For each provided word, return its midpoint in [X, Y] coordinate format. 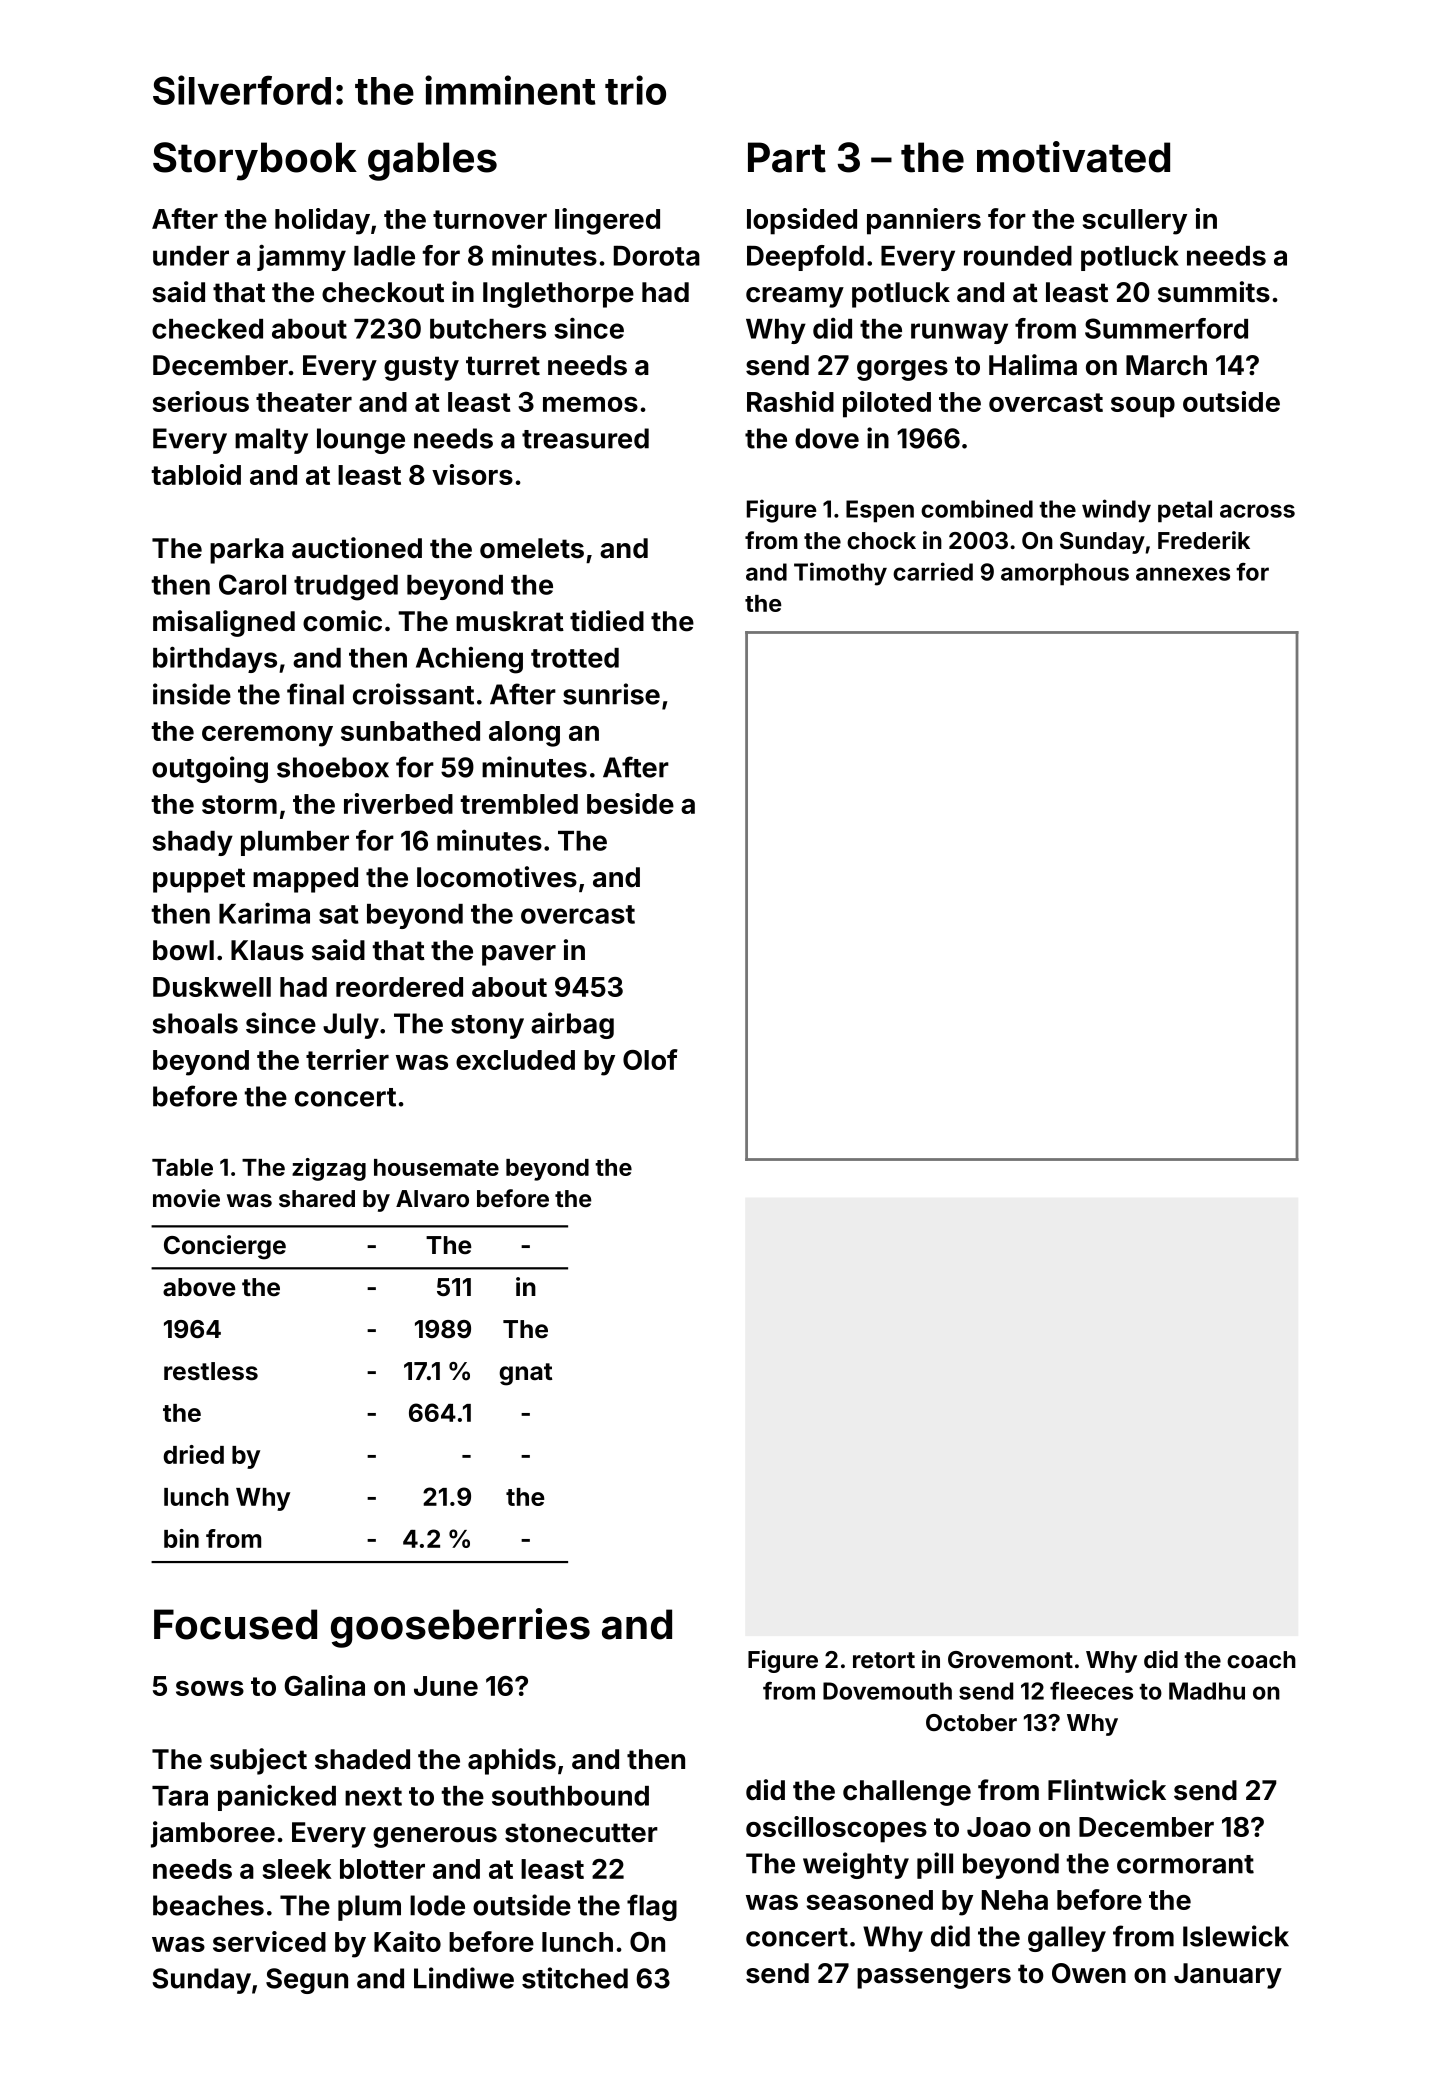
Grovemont [1010, 1659]
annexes [1183, 574]
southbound [570, 1796]
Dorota [657, 255]
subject [258, 1761]
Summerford [1166, 328]
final [315, 694]
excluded [515, 1060]
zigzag [329, 1169]
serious [201, 401]
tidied [607, 621]
